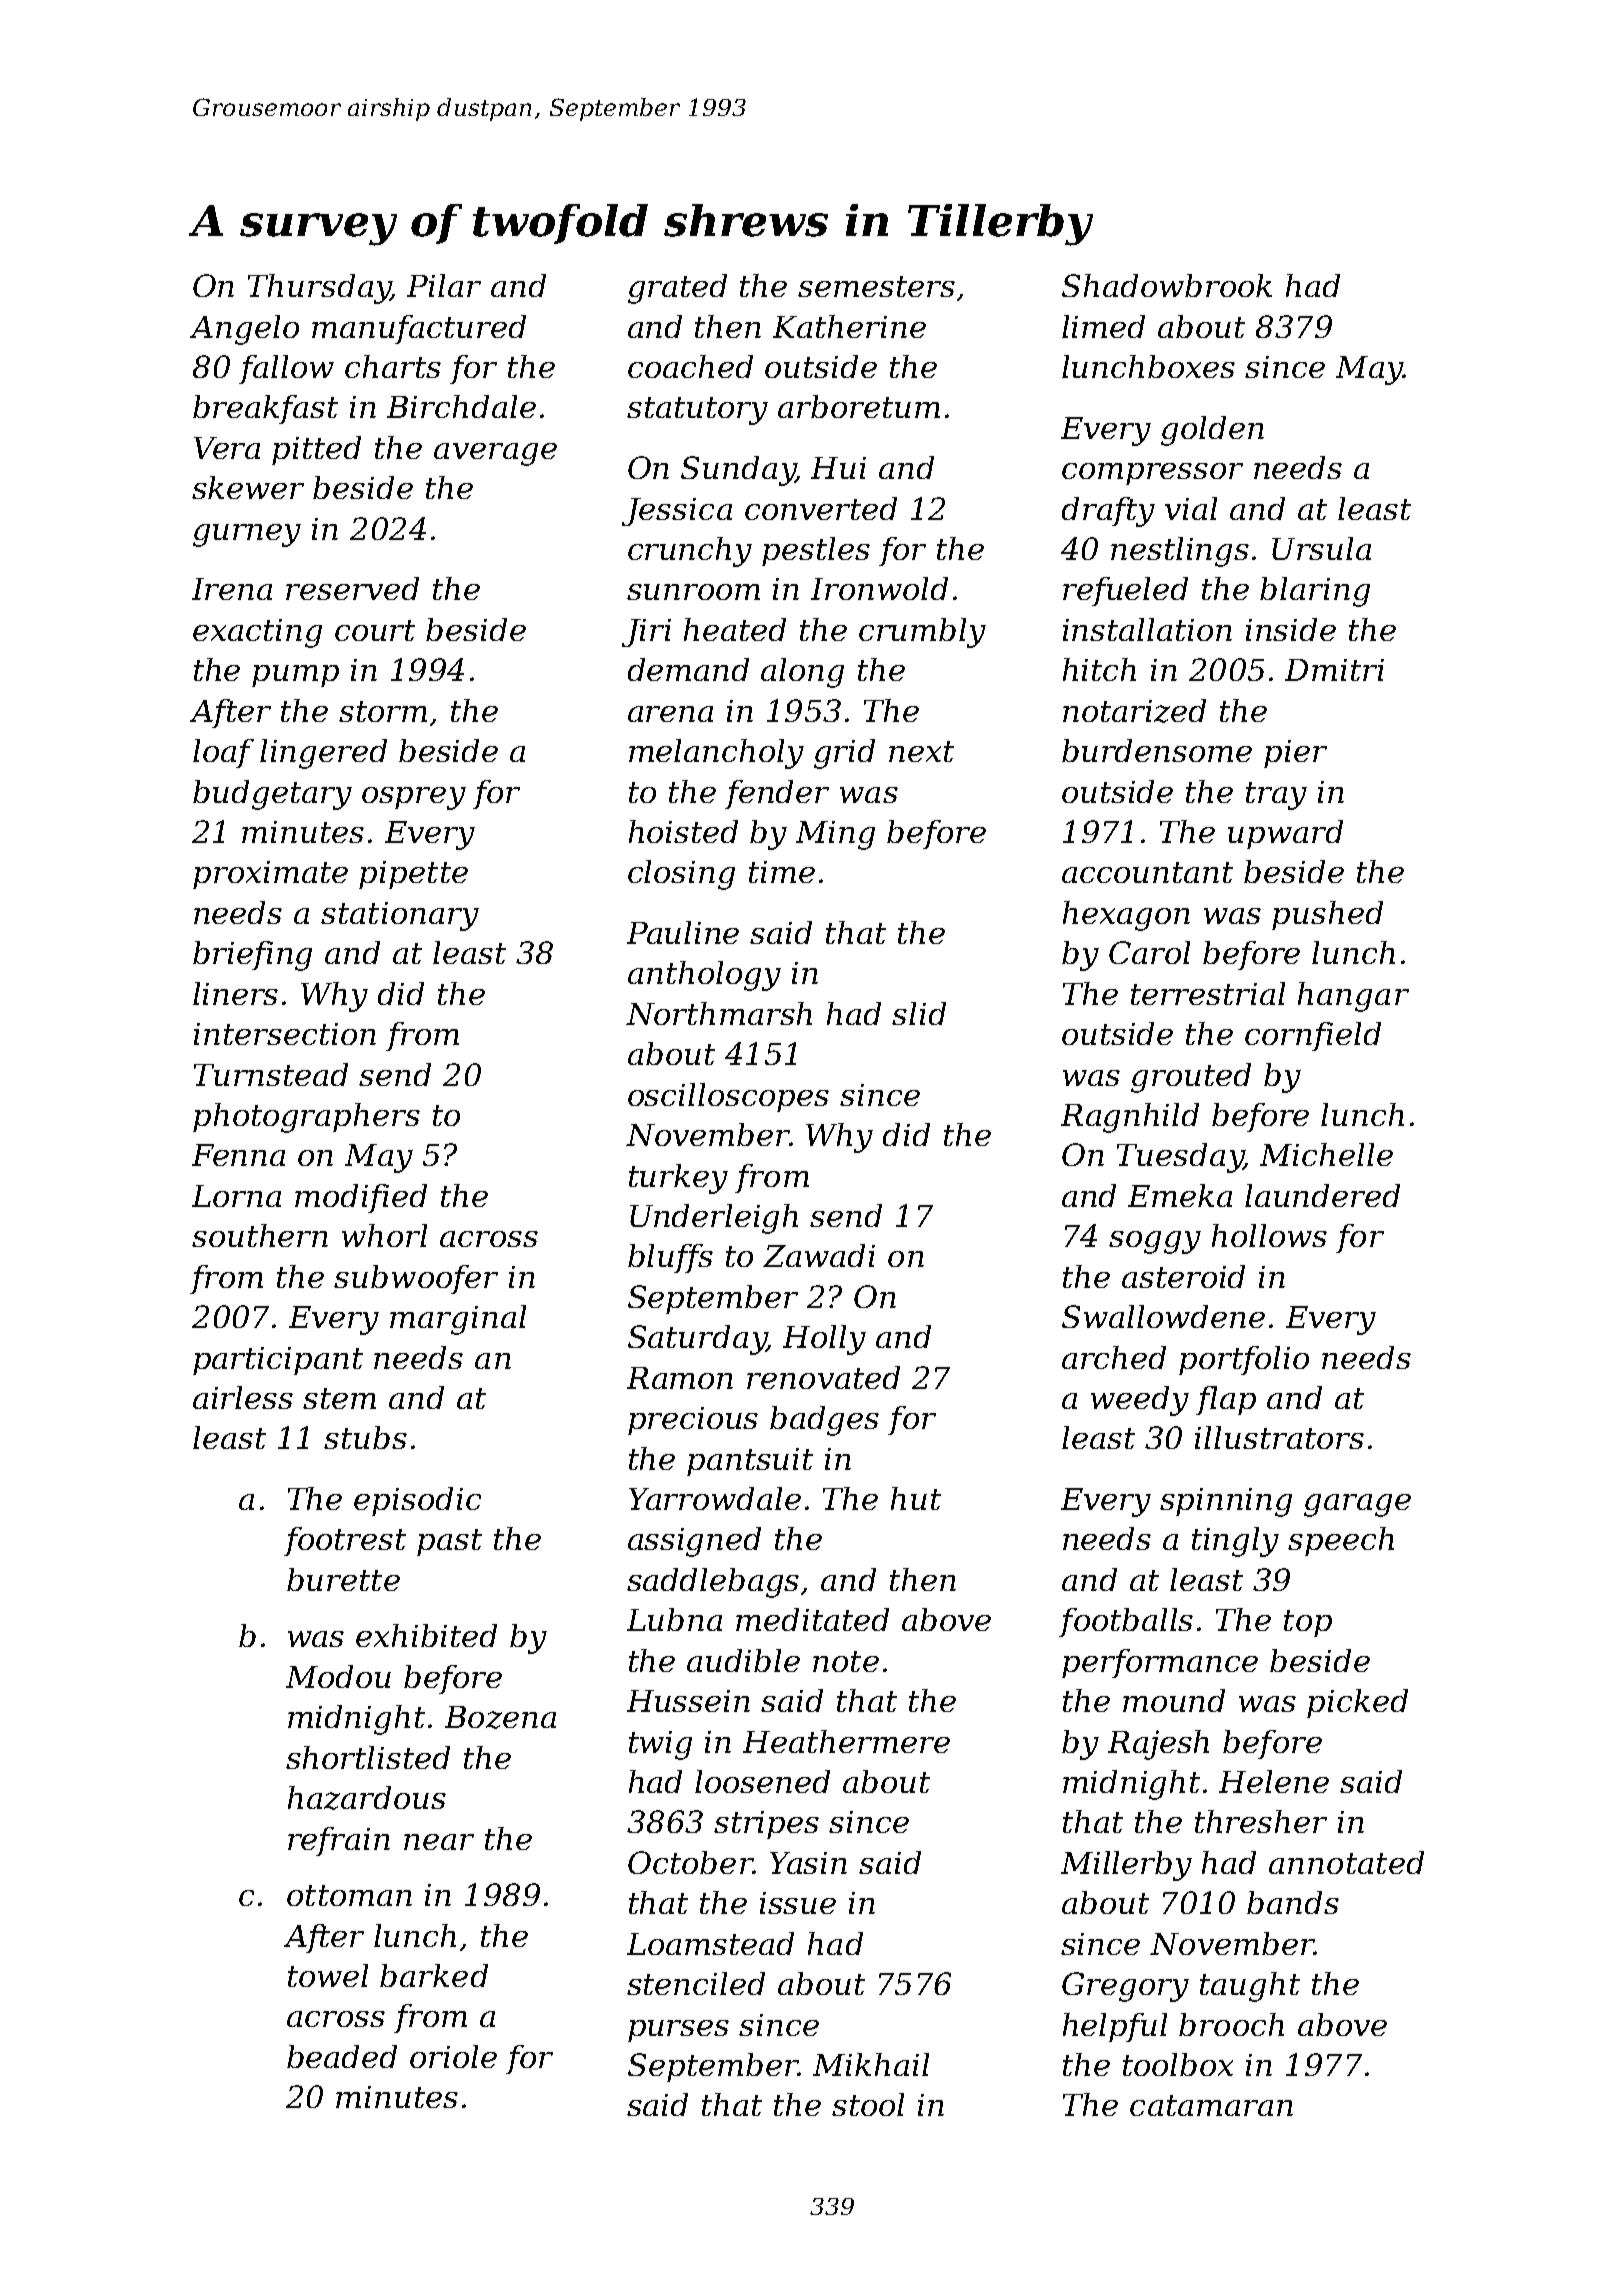 Image resolution: width=1620 pixels, height=2292 pixels. I want to click on Shadowbrook, so click(1167, 285).
